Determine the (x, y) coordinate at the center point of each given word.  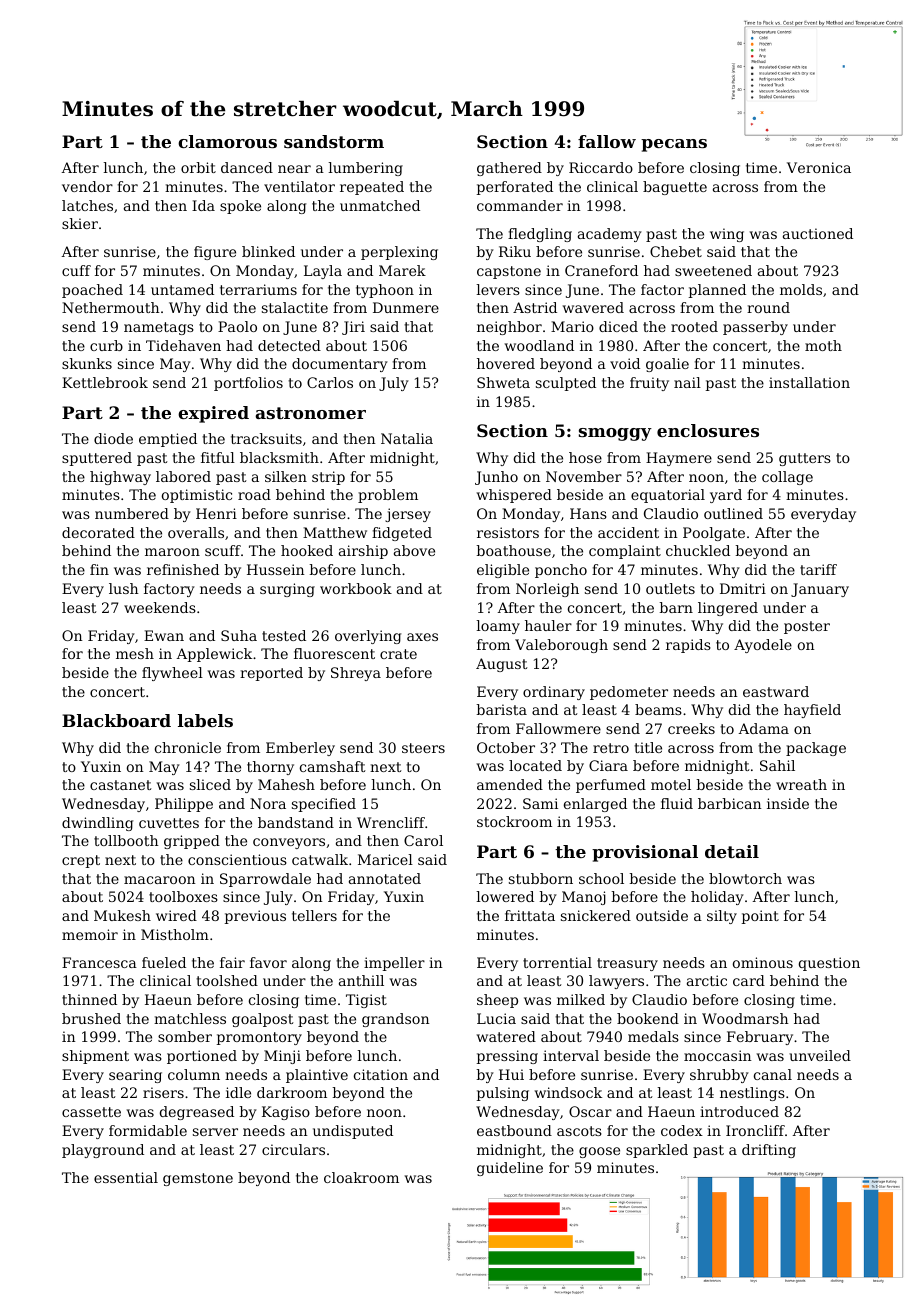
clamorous (227, 141)
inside (788, 803)
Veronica (819, 167)
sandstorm (334, 141)
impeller (394, 964)
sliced (210, 784)
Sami (540, 803)
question (829, 964)
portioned (202, 1057)
